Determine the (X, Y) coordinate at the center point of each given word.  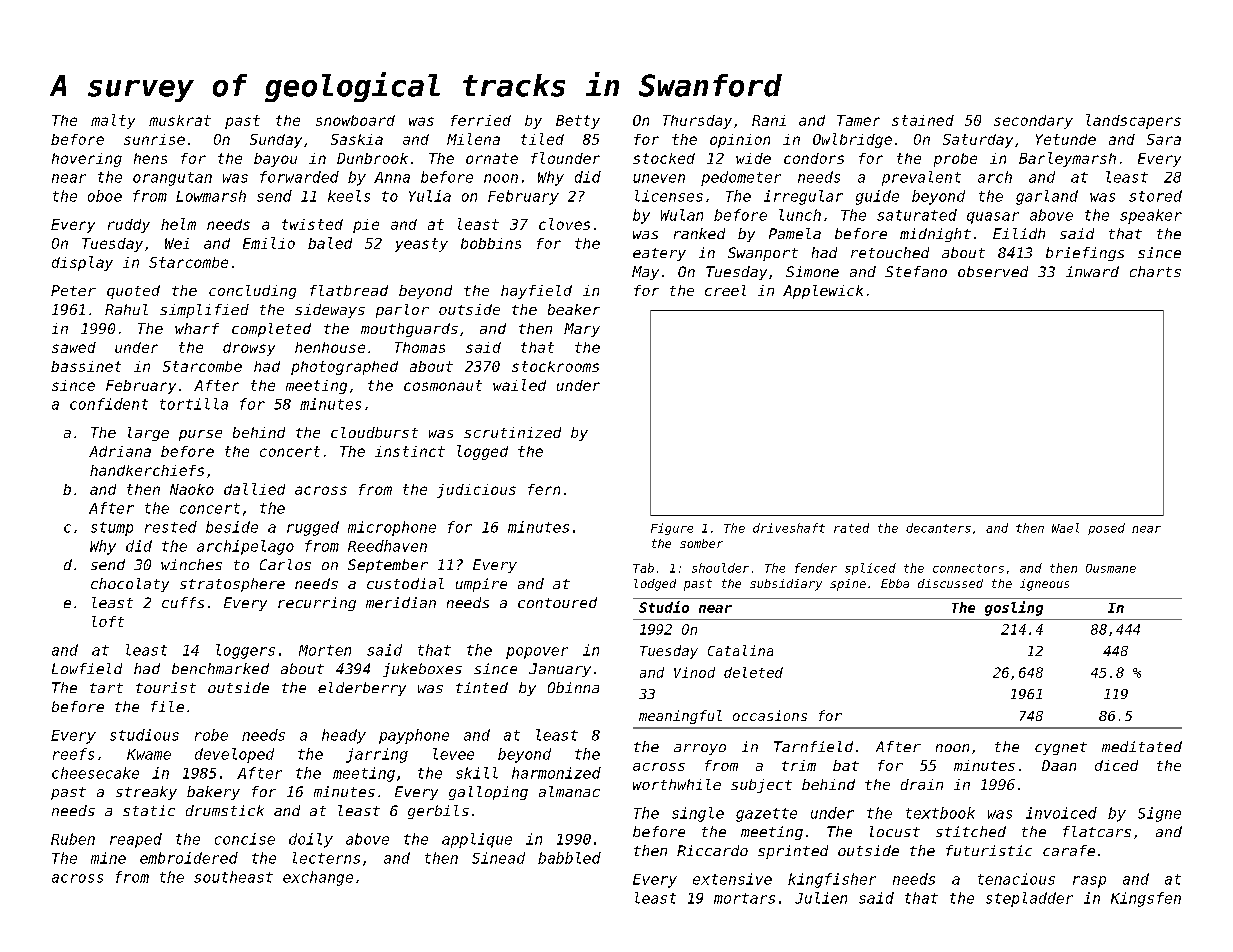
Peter (73, 290)
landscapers (1133, 121)
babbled (569, 858)
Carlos (285, 564)
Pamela (795, 233)
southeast (233, 877)
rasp (1089, 882)
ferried (481, 120)
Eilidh (1019, 233)
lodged (655, 585)
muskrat (180, 120)
